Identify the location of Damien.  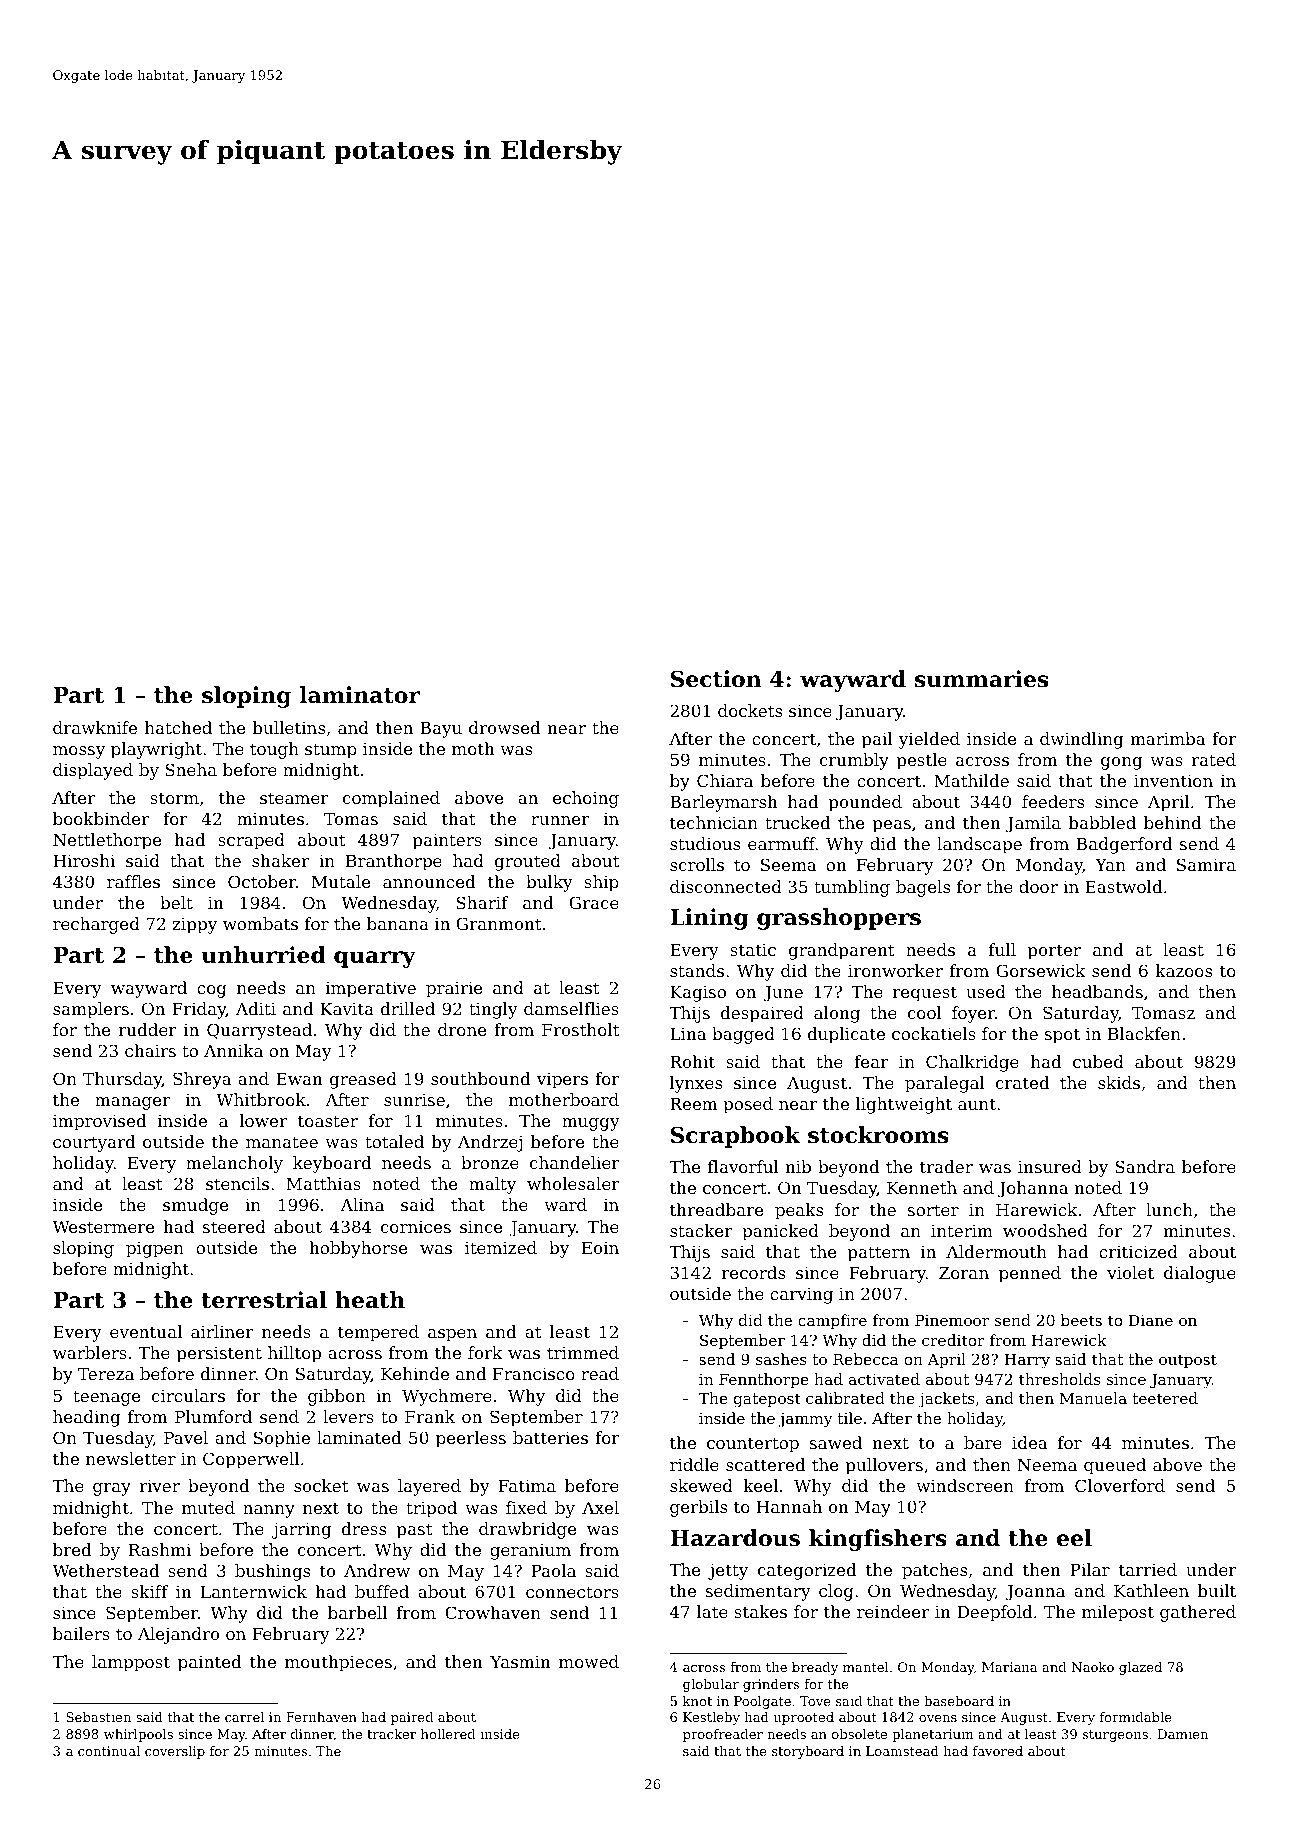
(1183, 1734).
